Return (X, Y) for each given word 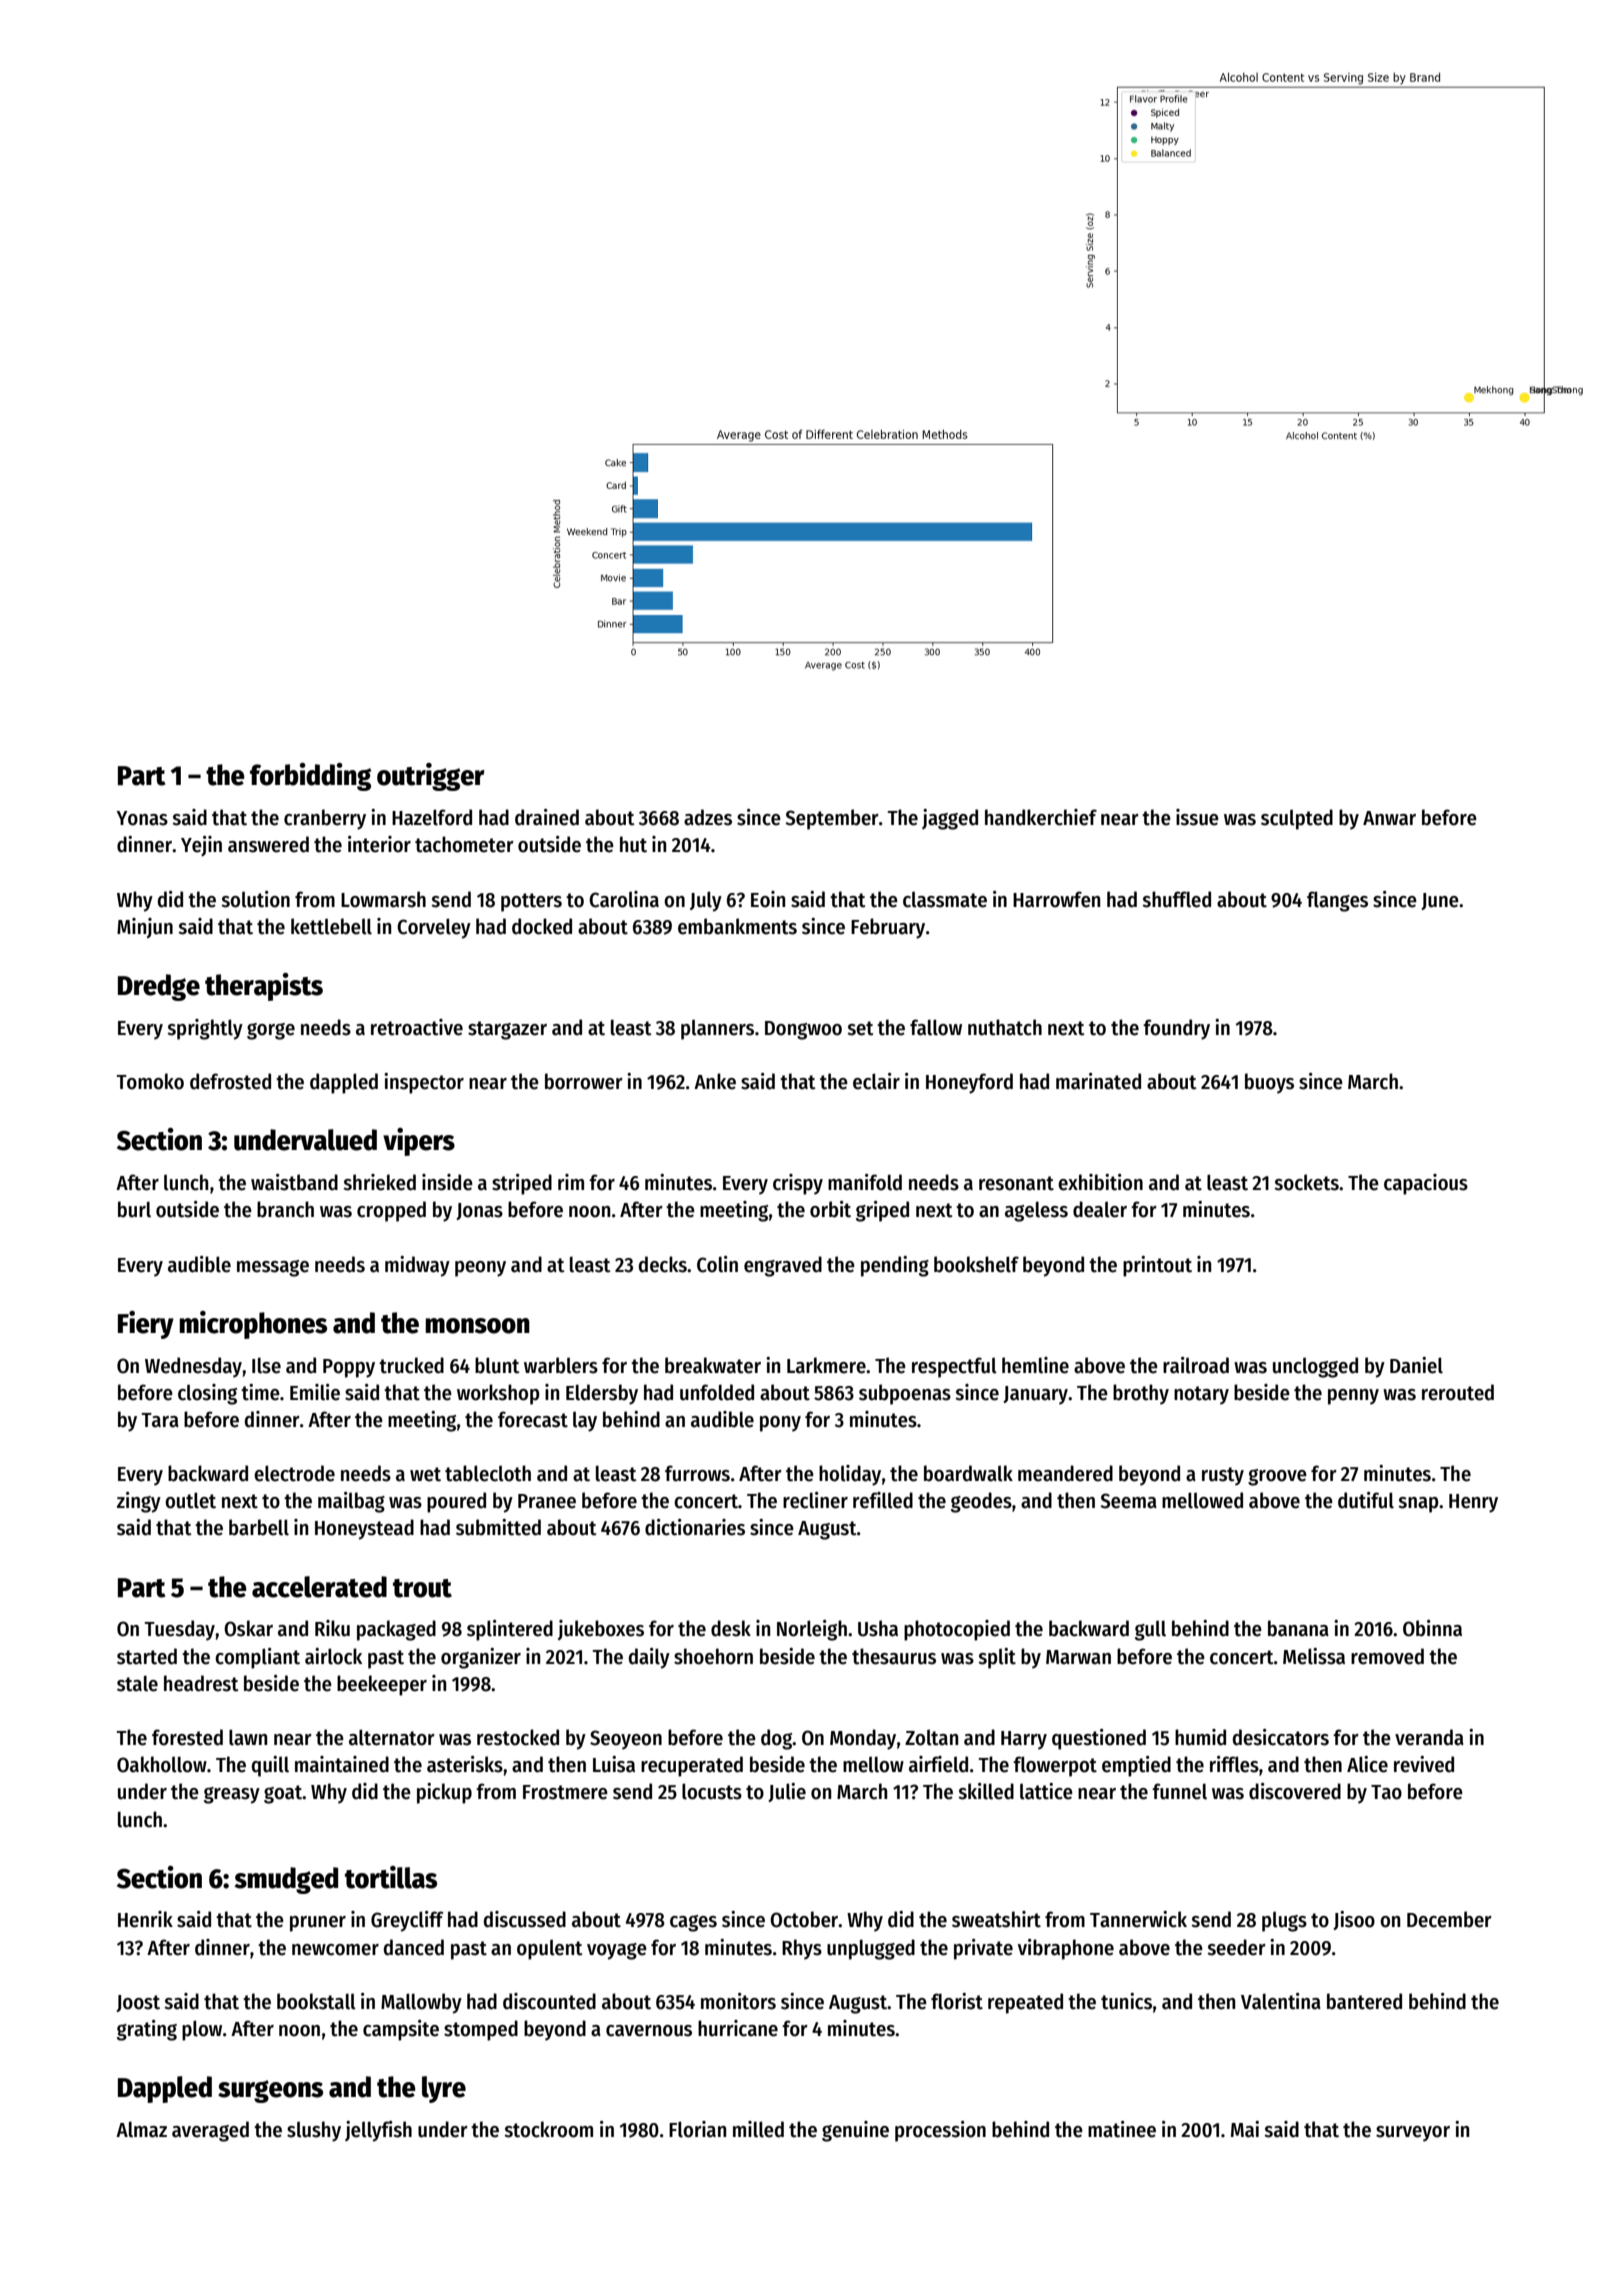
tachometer (464, 844)
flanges (1337, 901)
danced (414, 1947)
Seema (1128, 1501)
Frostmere (565, 1792)
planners (717, 1030)
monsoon (477, 1326)
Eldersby (602, 1394)
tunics (1126, 2001)
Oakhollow (162, 1764)
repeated (1025, 2003)
